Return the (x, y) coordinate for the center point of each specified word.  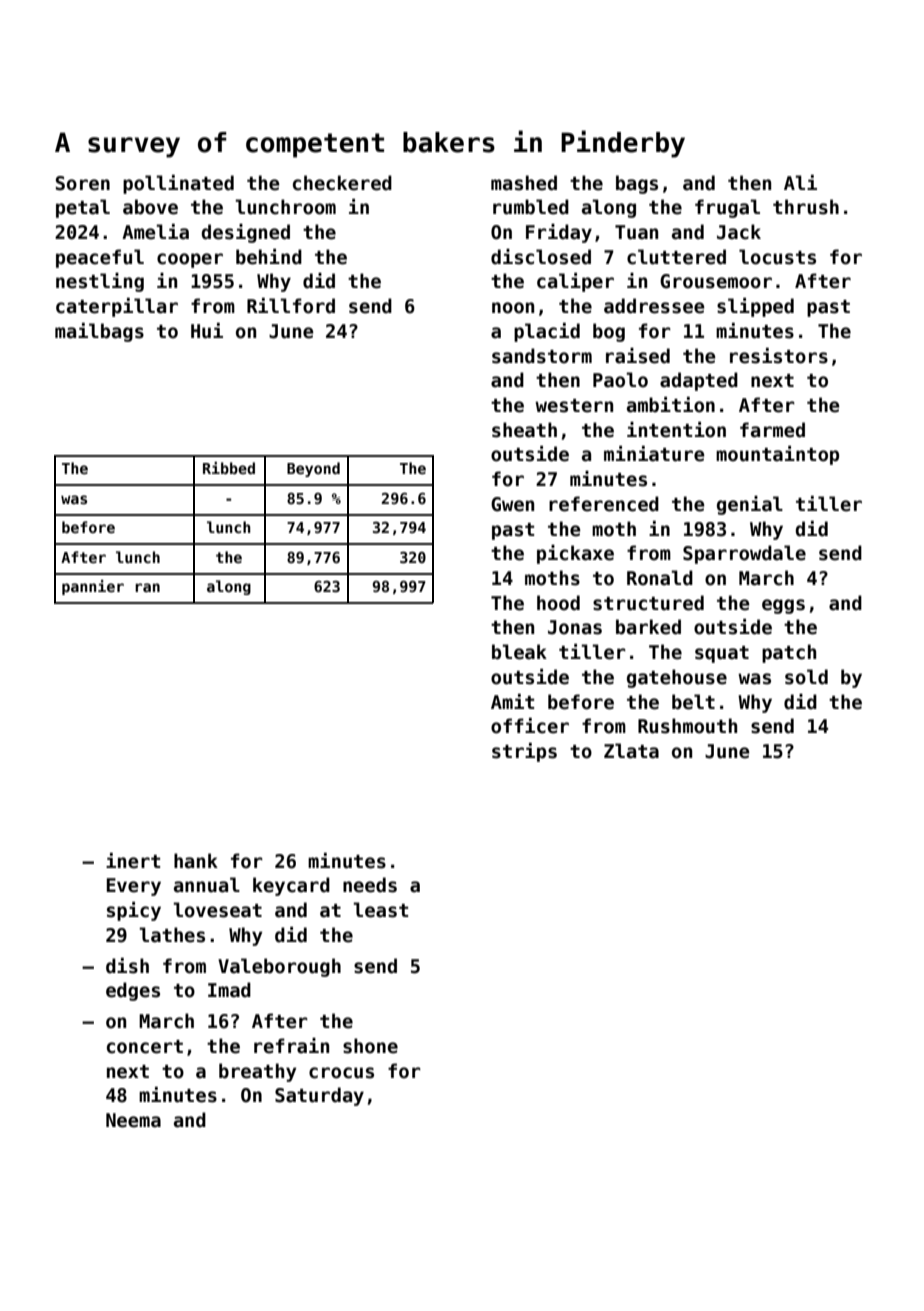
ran (147, 587)
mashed (524, 183)
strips (524, 752)
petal (83, 208)
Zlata (631, 751)
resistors (779, 356)
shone (370, 1046)
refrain (291, 1046)
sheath (524, 430)
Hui (207, 331)
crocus (341, 1073)
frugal (727, 208)
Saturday (319, 1096)
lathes (172, 935)
